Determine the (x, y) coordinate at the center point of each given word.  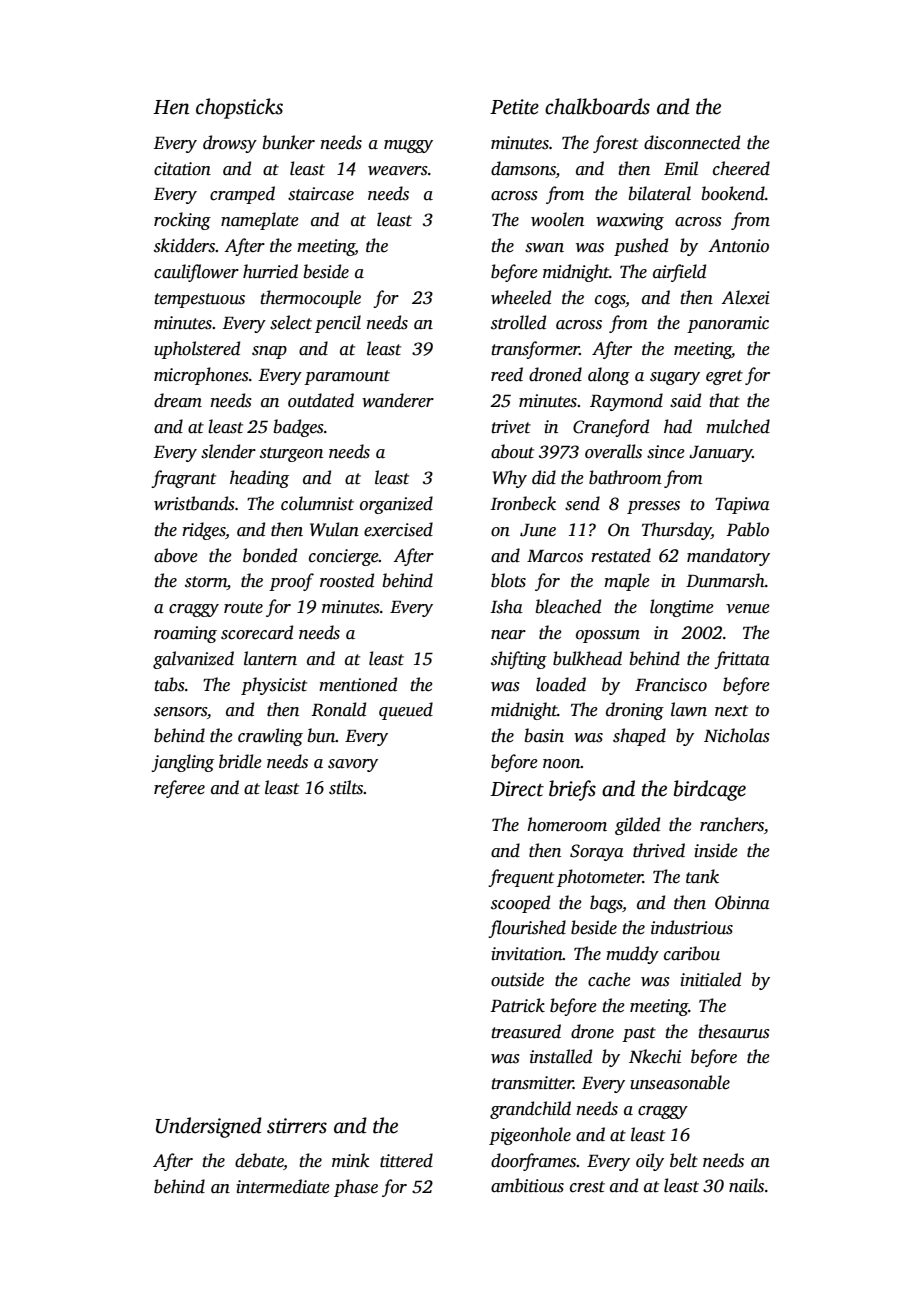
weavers (398, 171)
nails (746, 1185)
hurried (270, 271)
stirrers (297, 1126)
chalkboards (597, 106)
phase (356, 1188)
